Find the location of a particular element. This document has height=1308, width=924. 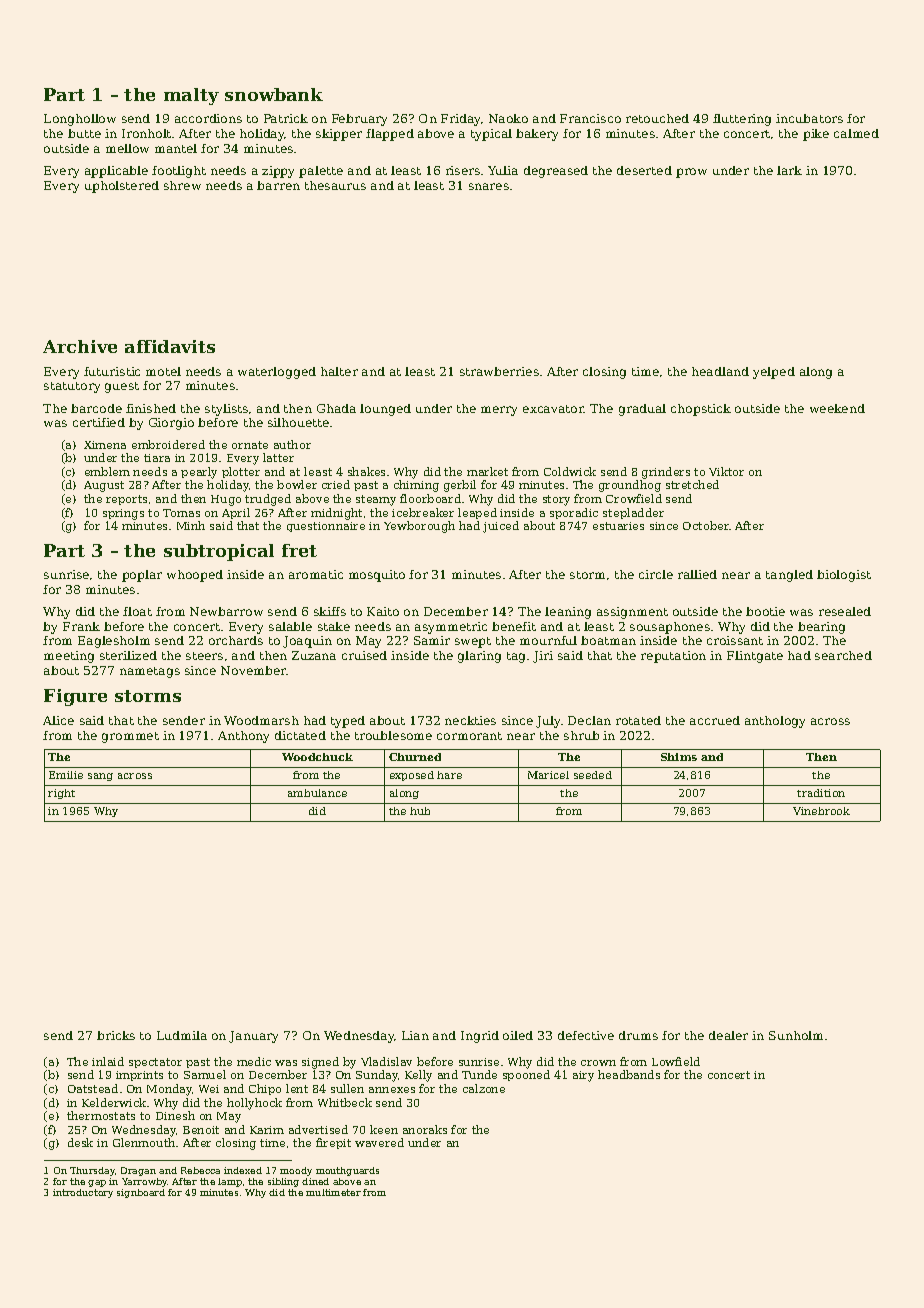

weekend is located at coordinates (837, 408).
